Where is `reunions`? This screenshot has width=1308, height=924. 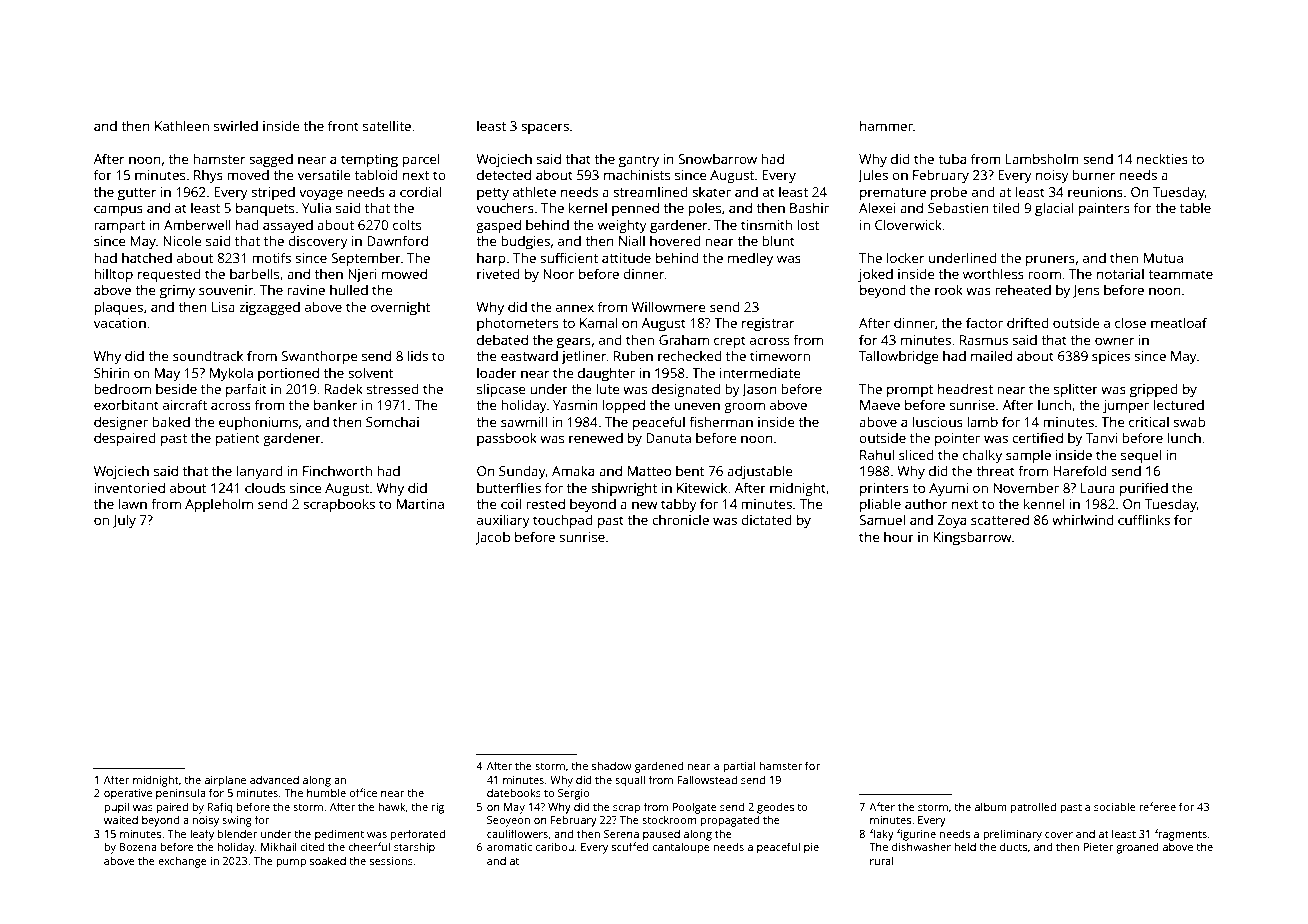
reunions is located at coordinates (1095, 192).
